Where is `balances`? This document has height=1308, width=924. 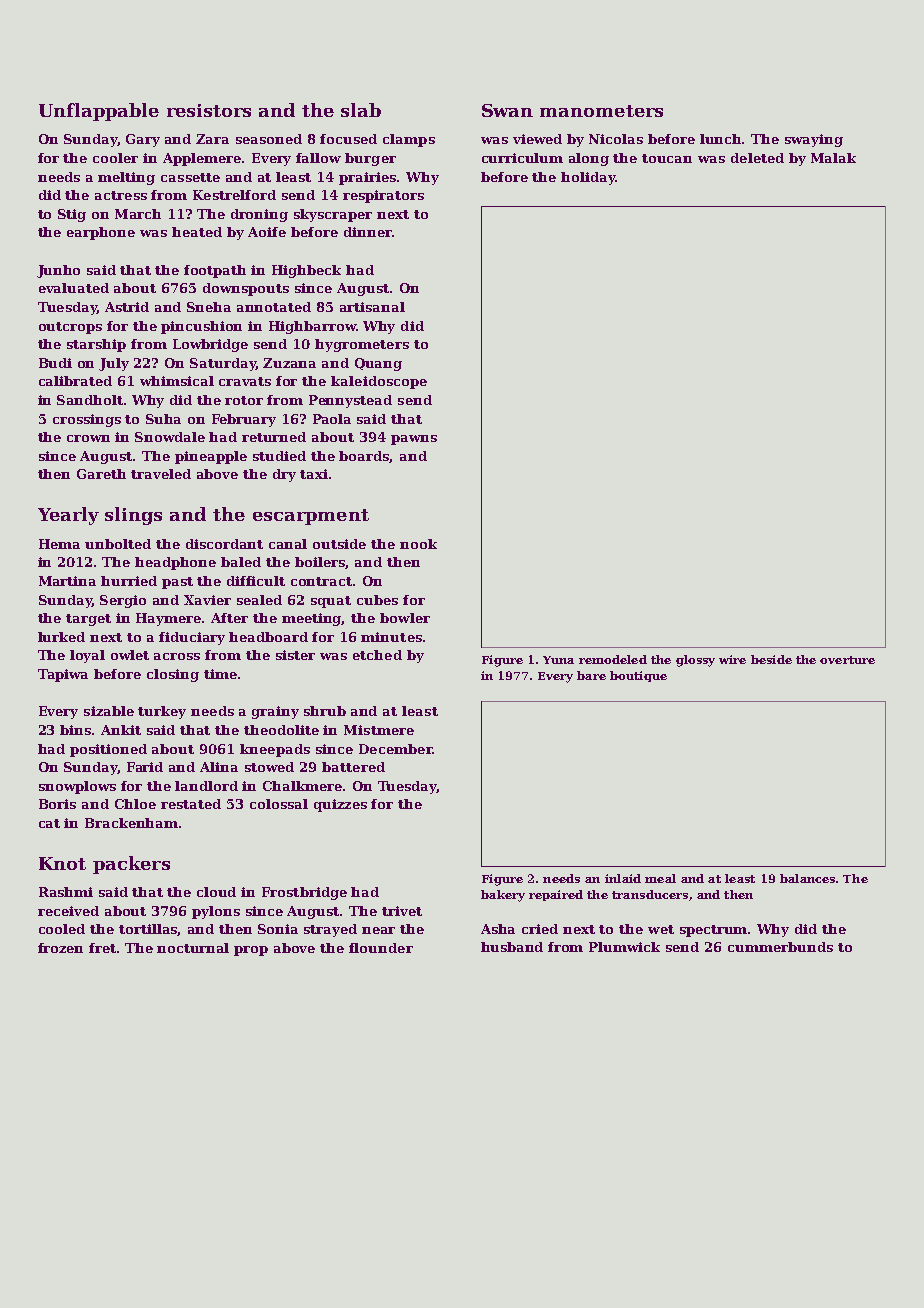 balances is located at coordinates (807, 878).
